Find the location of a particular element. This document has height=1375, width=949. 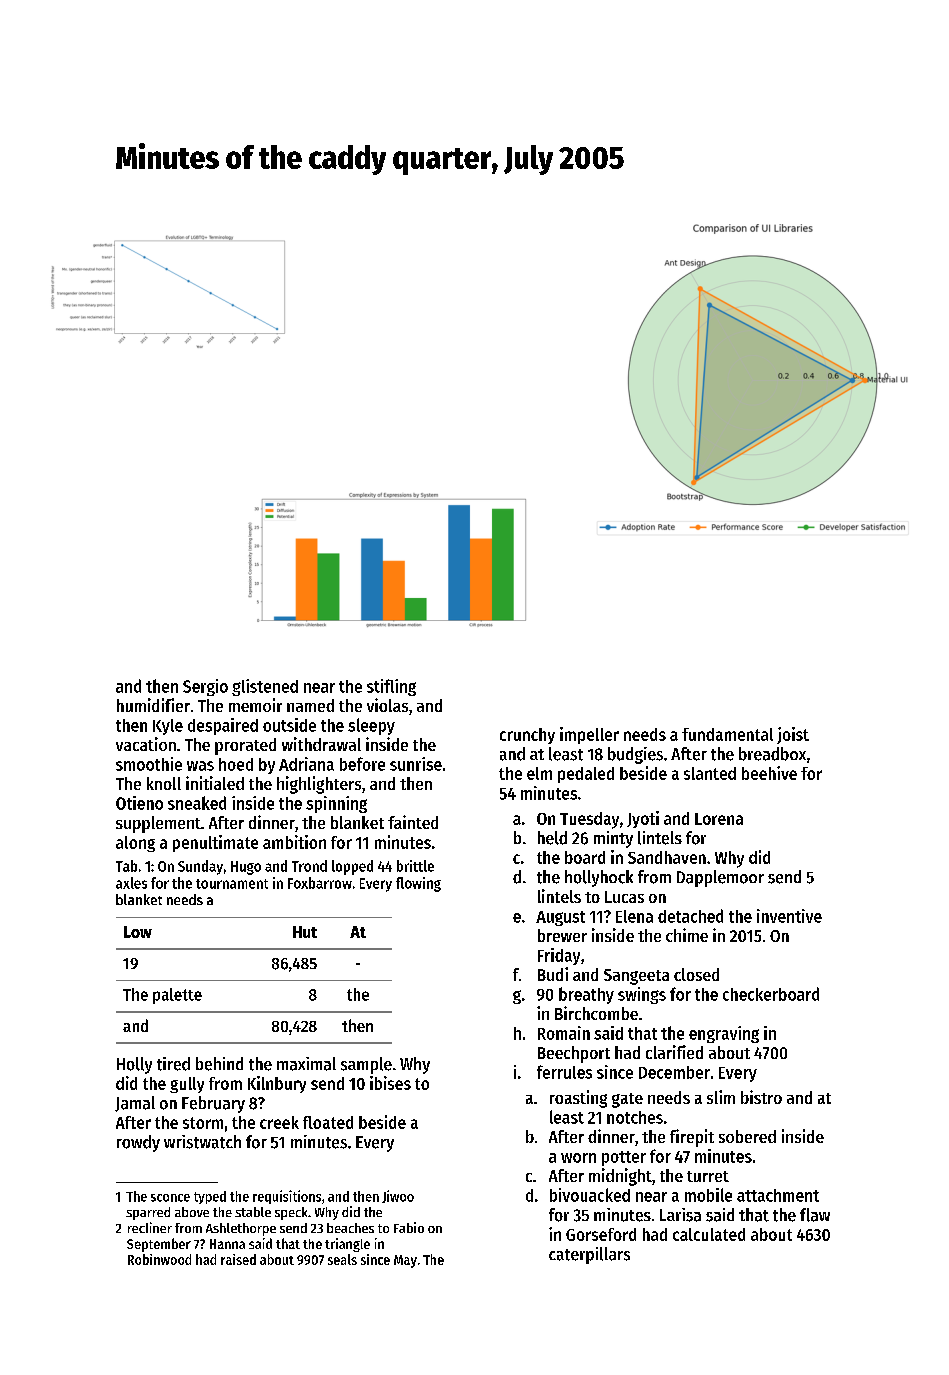

Dapplemoor is located at coordinates (720, 878).
